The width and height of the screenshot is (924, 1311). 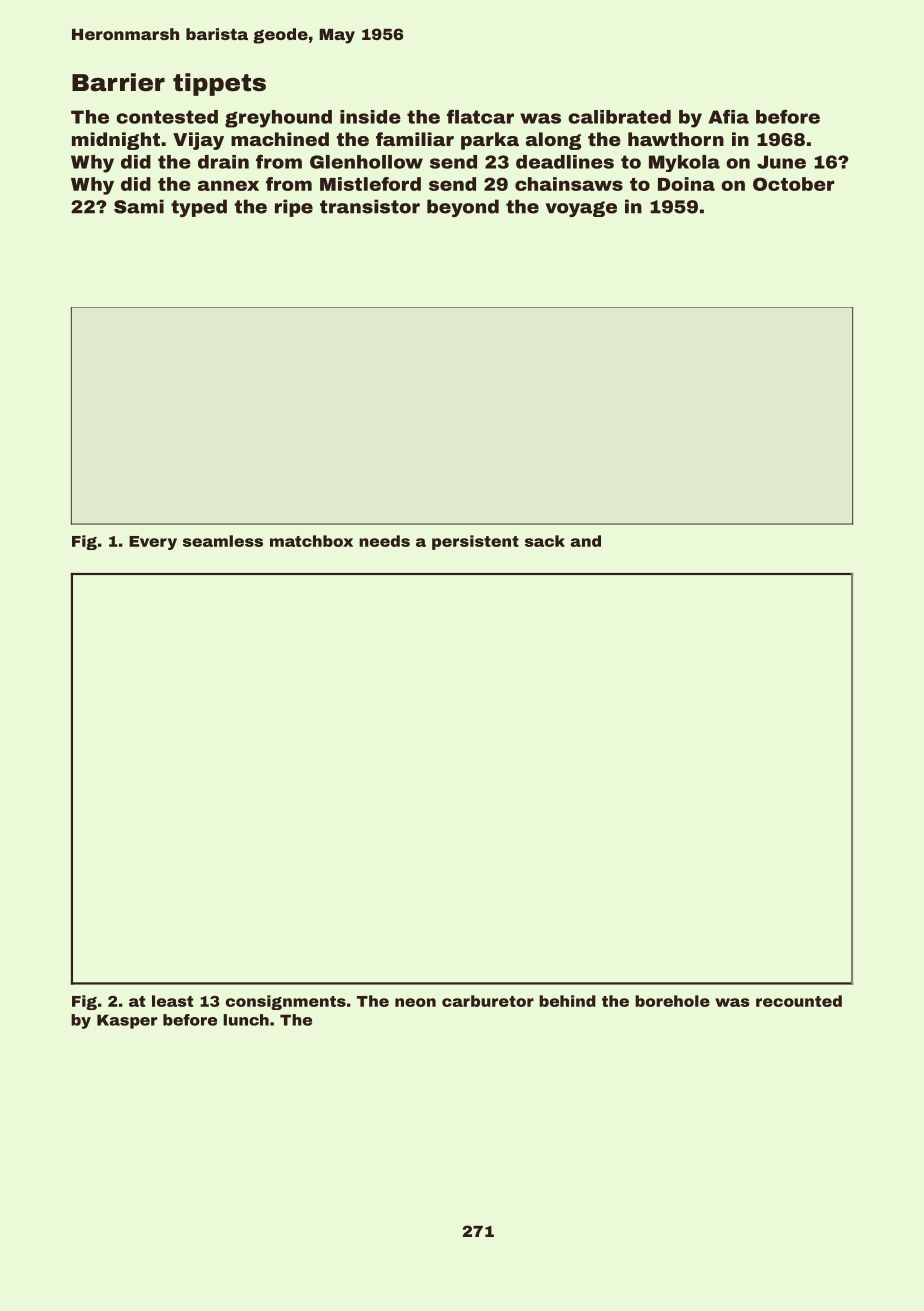 I want to click on Barrier, so click(x=118, y=82).
